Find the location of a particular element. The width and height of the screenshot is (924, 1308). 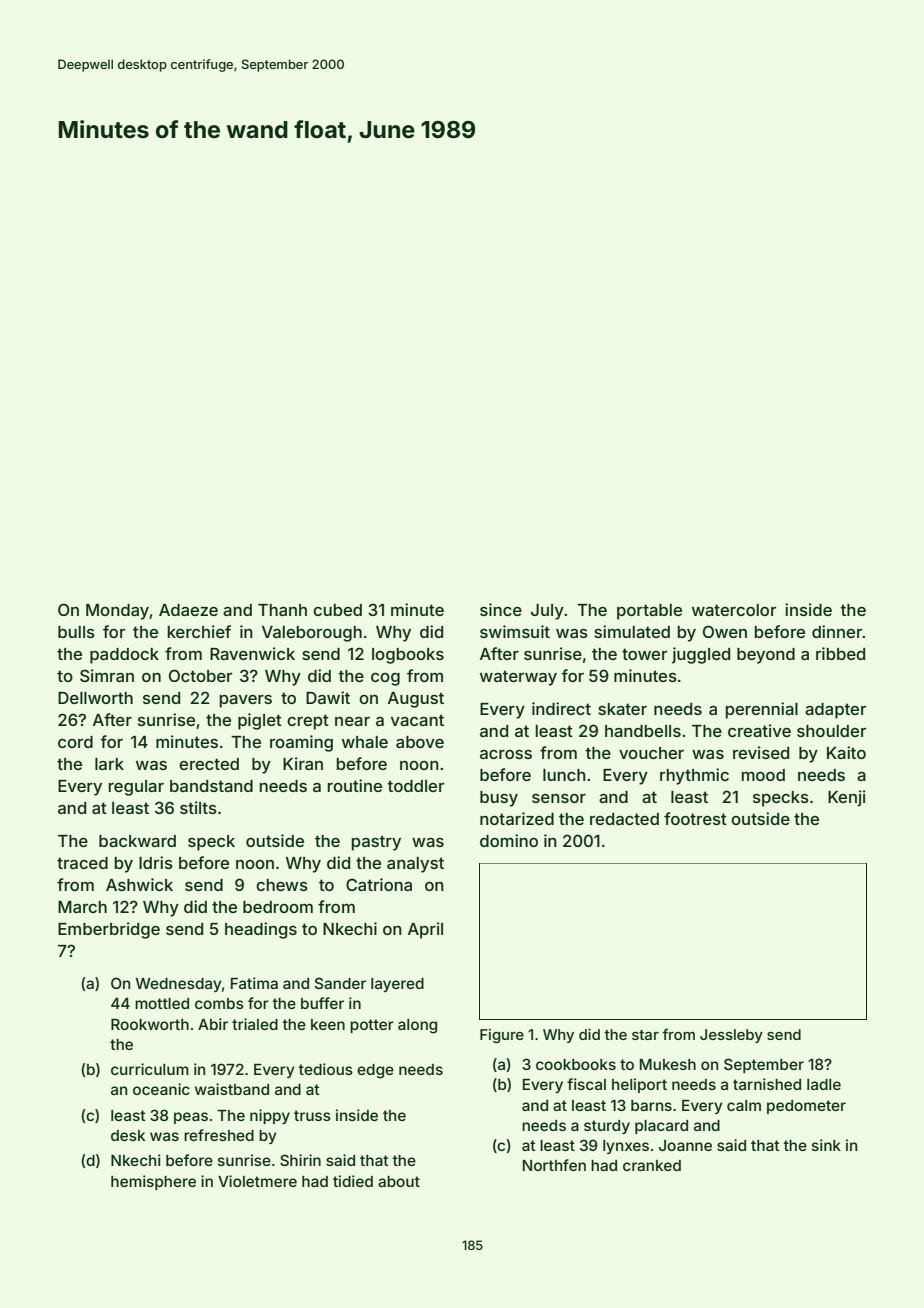

cubed is located at coordinates (337, 610).
